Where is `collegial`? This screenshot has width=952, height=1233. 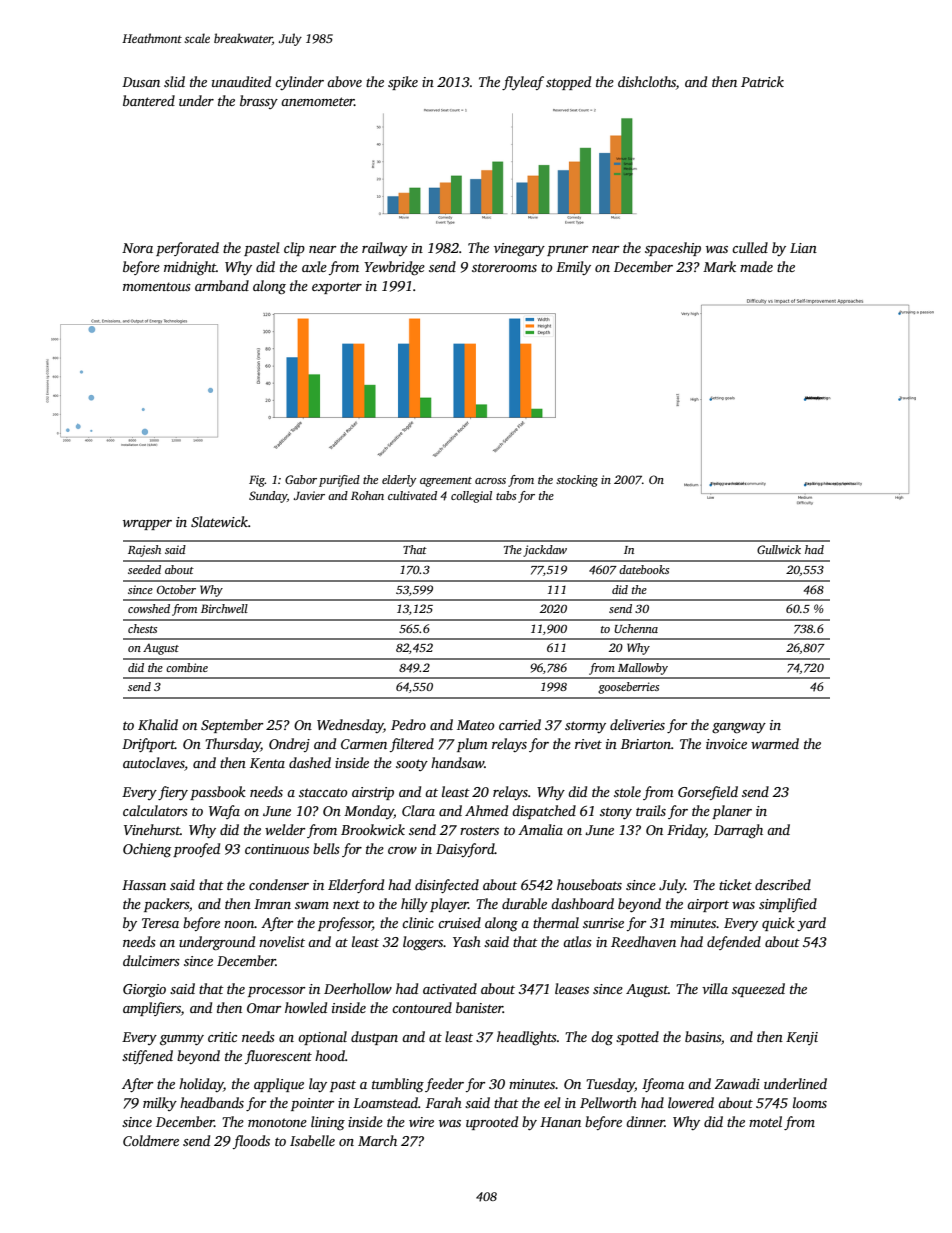 collegial is located at coordinates (471, 497).
